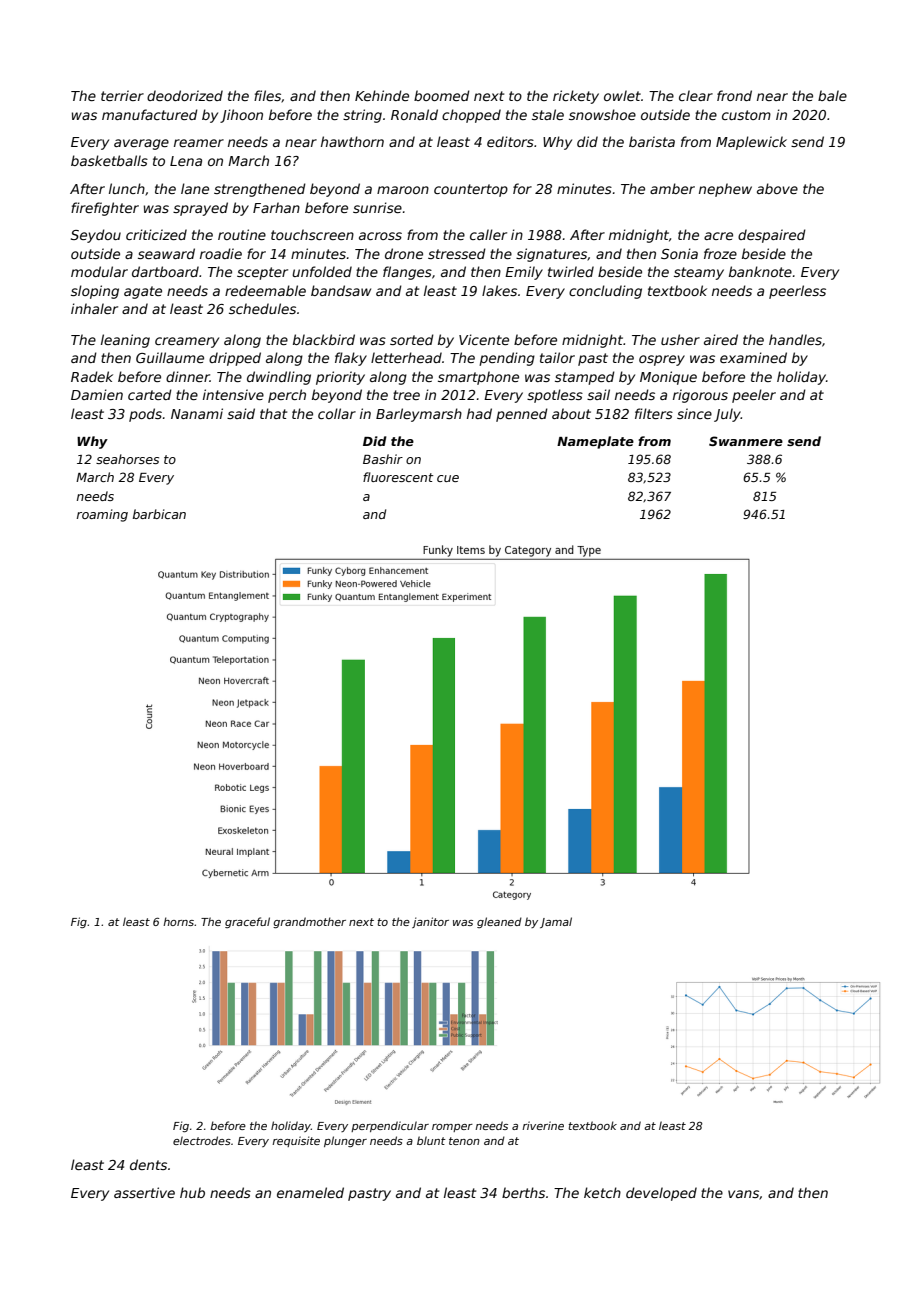  What do you see at coordinates (556, 922) in the image?
I see `Jamal` at bounding box center [556, 922].
